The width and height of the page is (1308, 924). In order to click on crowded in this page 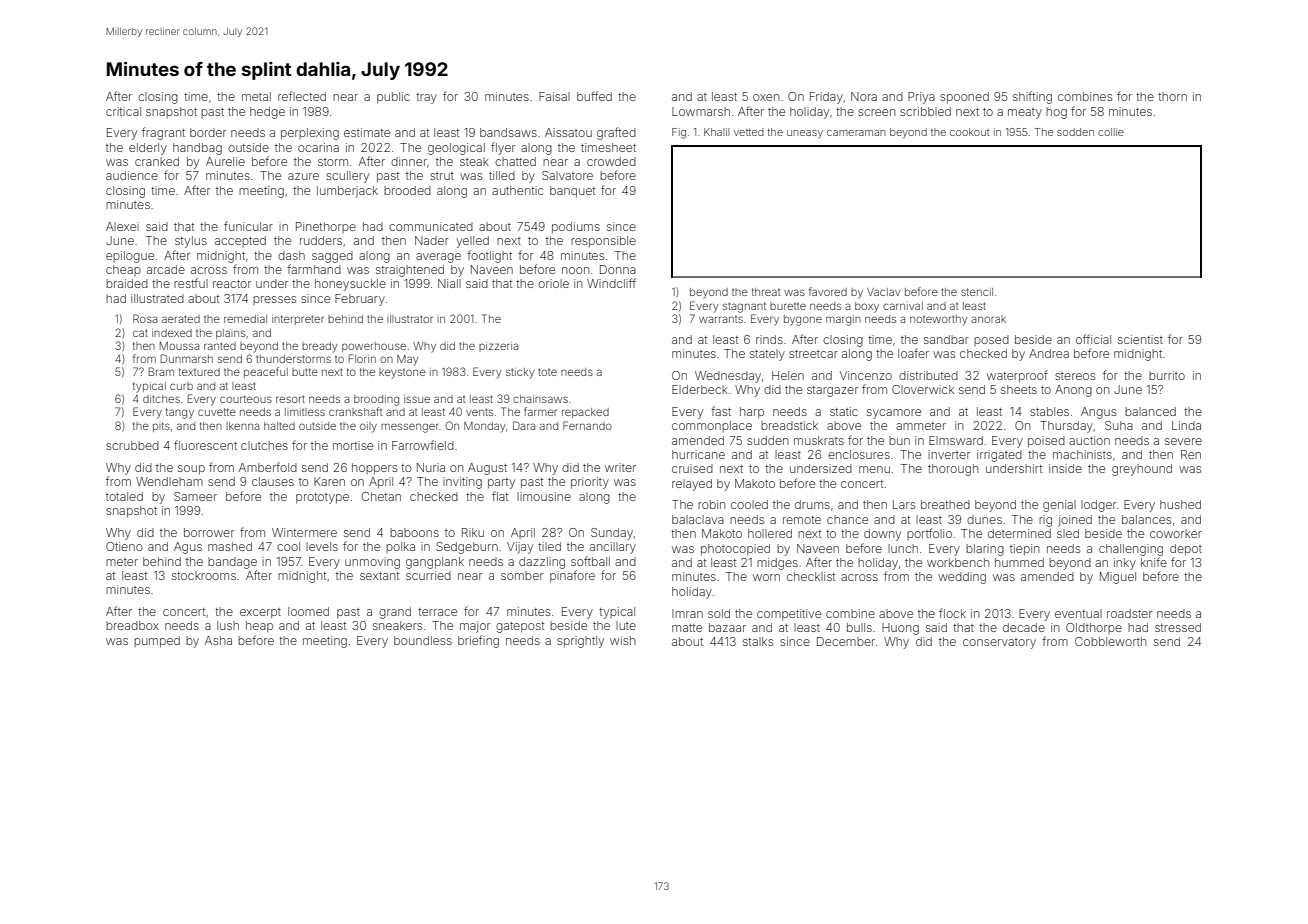, I will do `click(611, 161)`.
